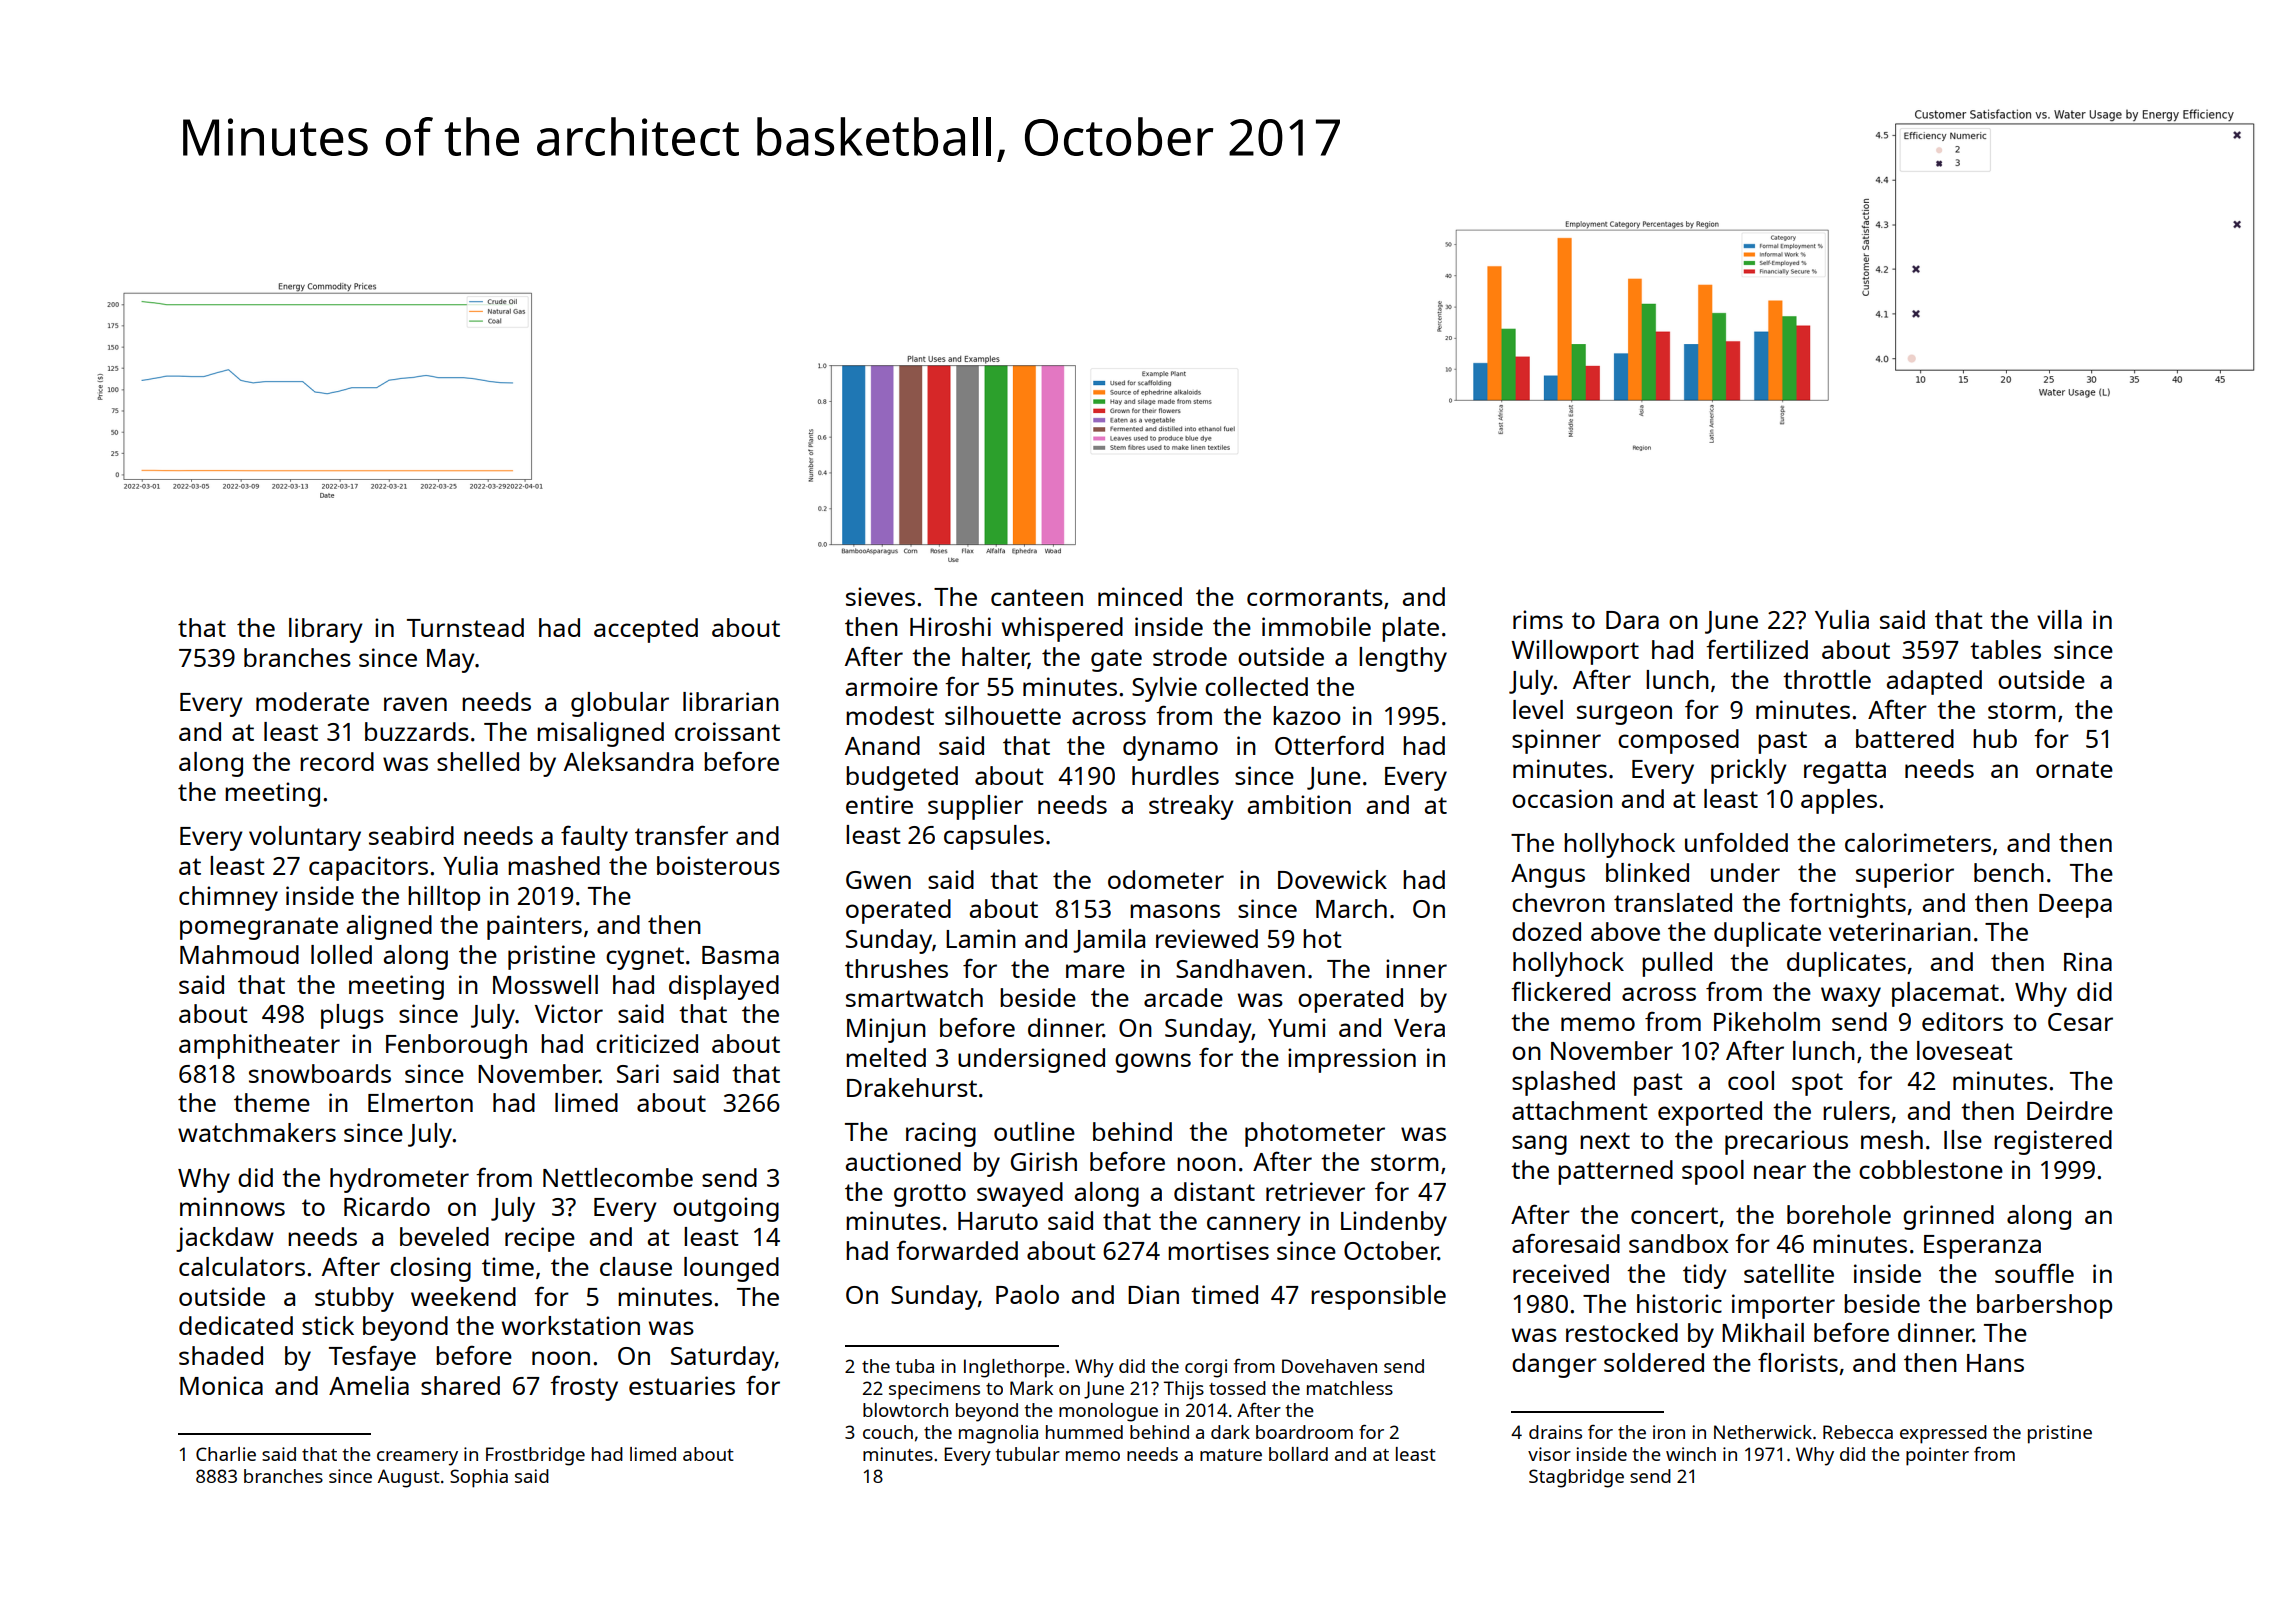 This document has height=1620, width=2292. What do you see at coordinates (1679, 1303) in the document?
I see `historic` at bounding box center [1679, 1303].
